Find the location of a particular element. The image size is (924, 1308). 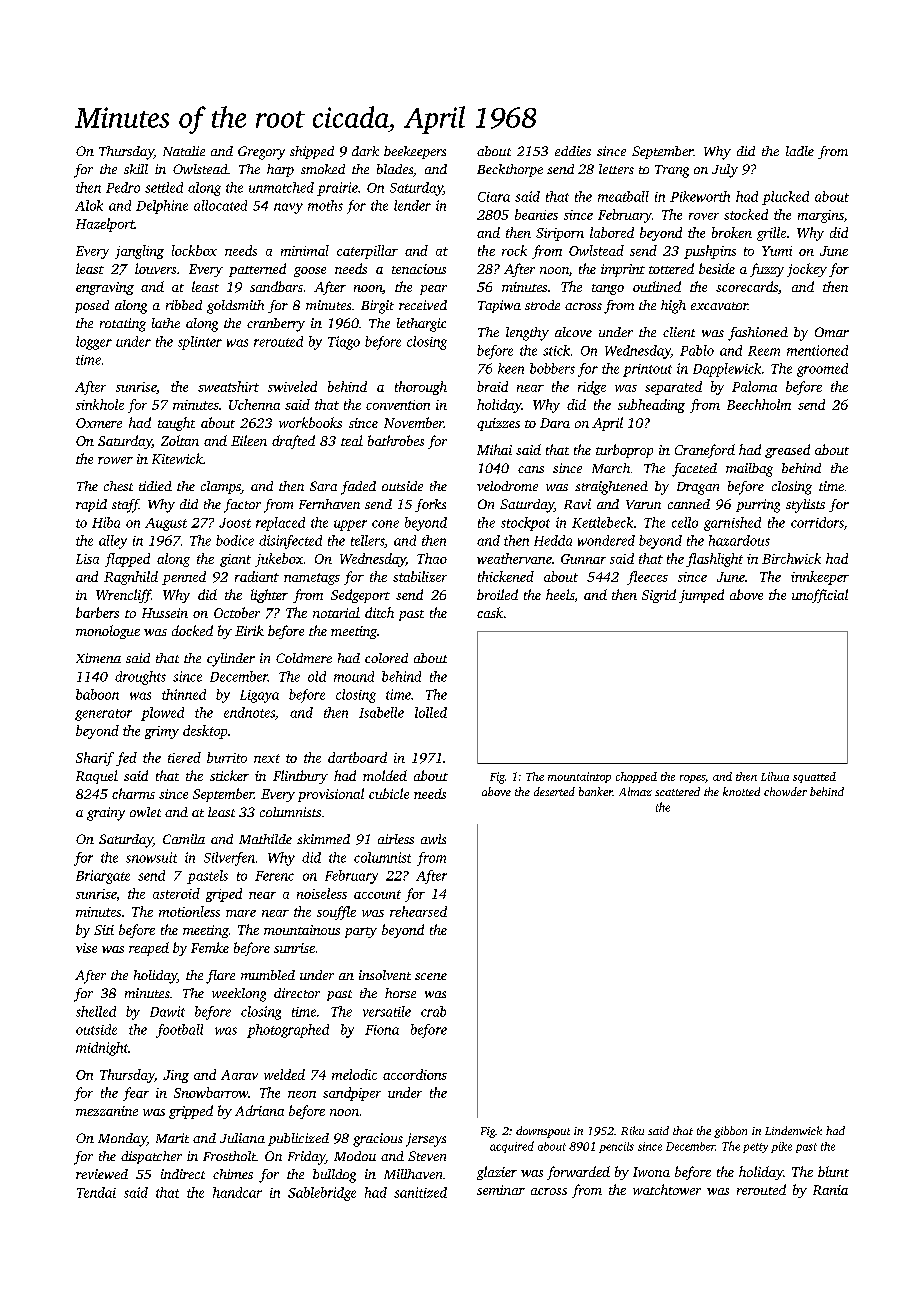

ladle is located at coordinates (800, 151).
